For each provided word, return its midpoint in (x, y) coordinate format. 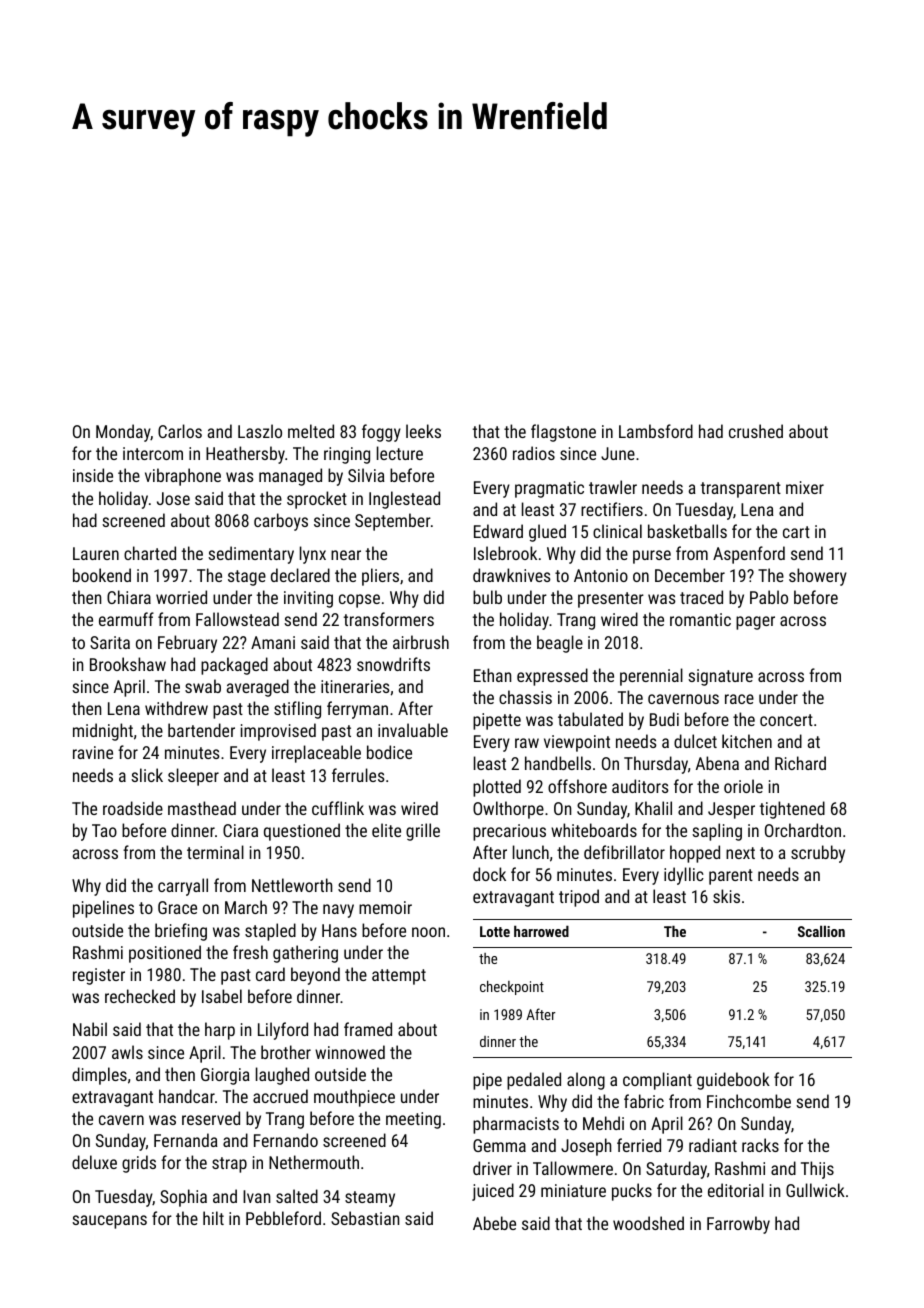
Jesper (731, 810)
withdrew (176, 708)
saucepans (109, 1222)
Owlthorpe (508, 810)
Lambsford (656, 431)
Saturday (676, 1170)
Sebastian (365, 1218)
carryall (183, 887)
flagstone (563, 433)
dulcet (695, 741)
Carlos (180, 431)
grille (423, 832)
